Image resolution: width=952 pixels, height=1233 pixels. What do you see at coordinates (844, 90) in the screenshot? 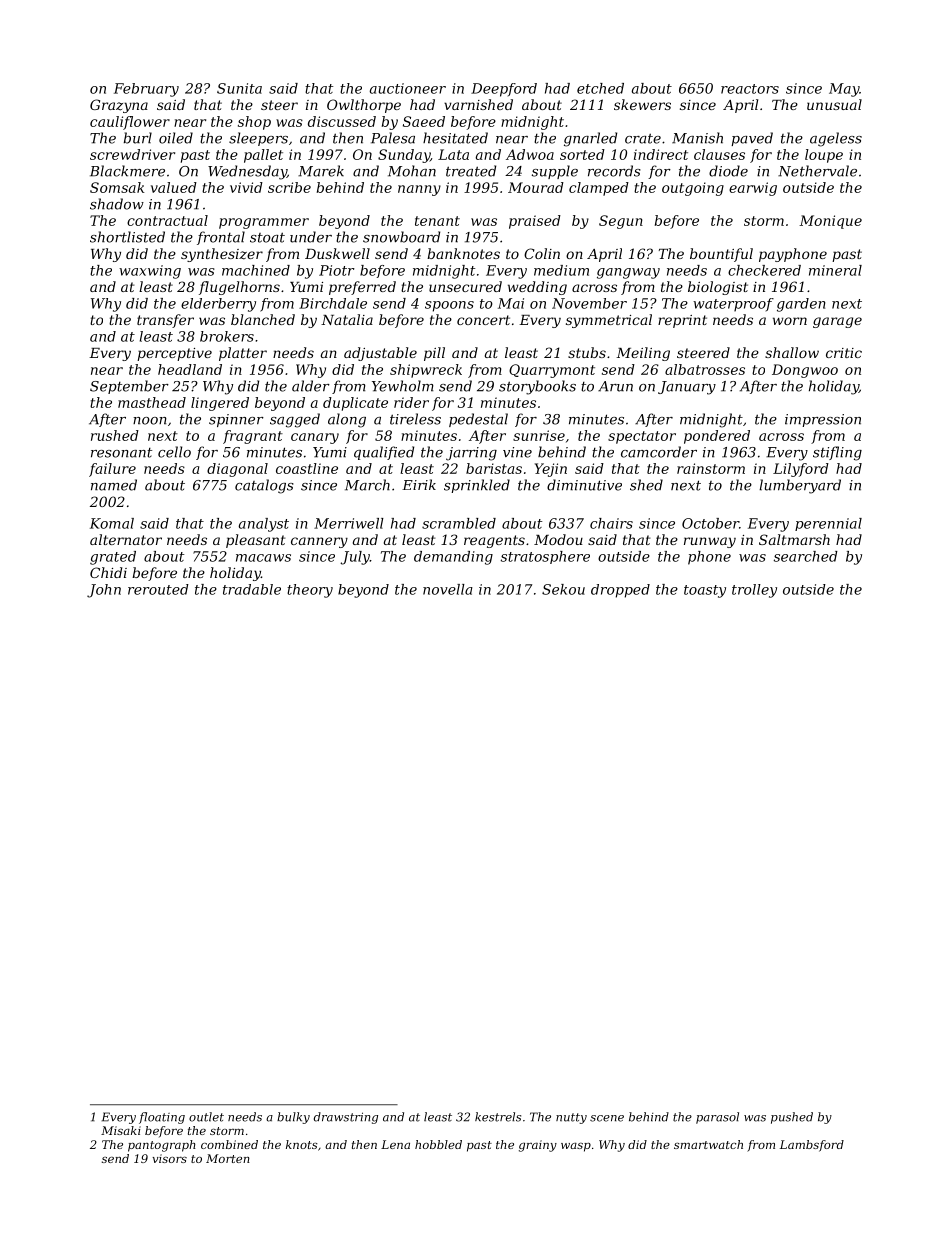
I see `May` at bounding box center [844, 90].
